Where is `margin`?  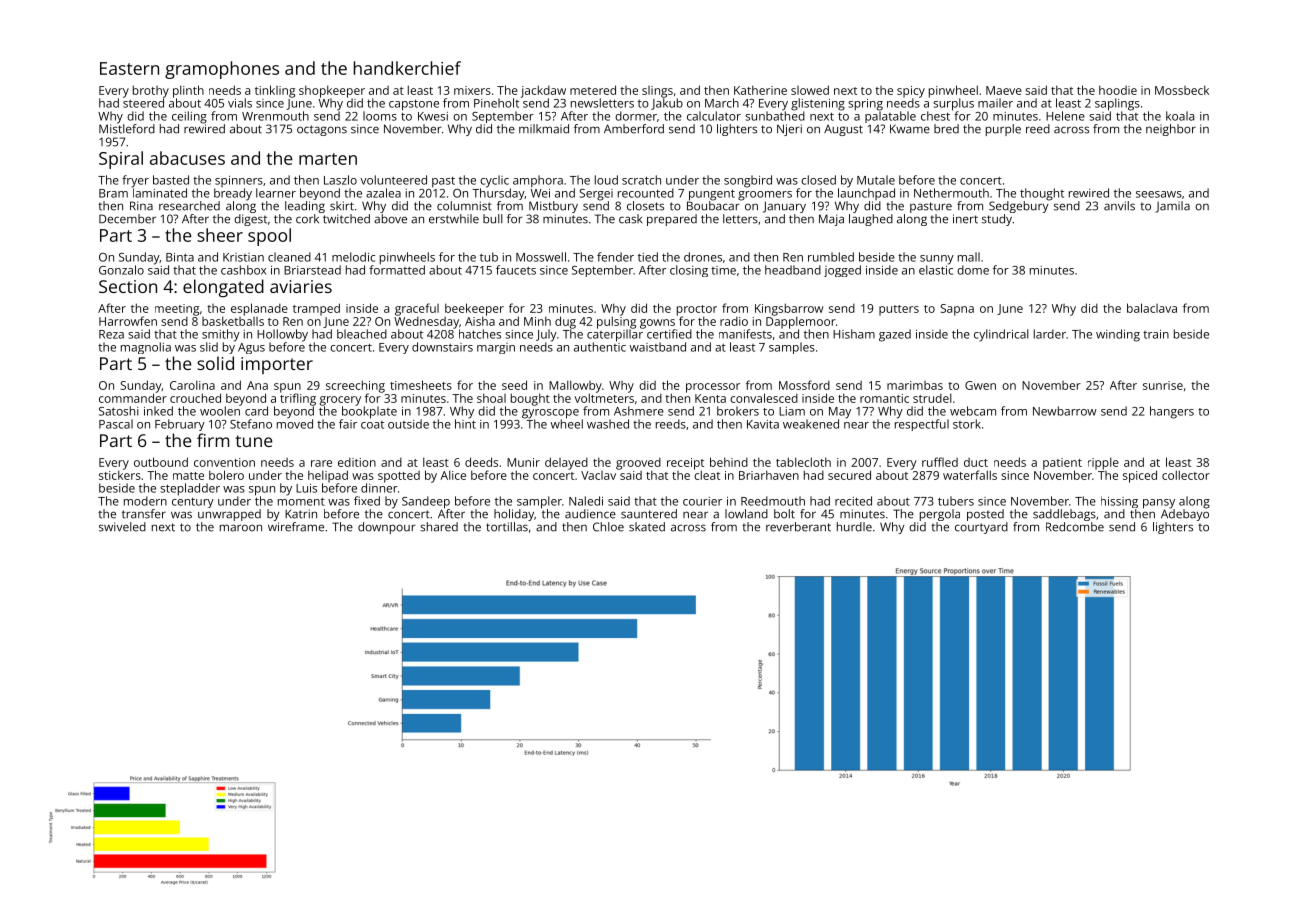 margin is located at coordinates (496, 348).
